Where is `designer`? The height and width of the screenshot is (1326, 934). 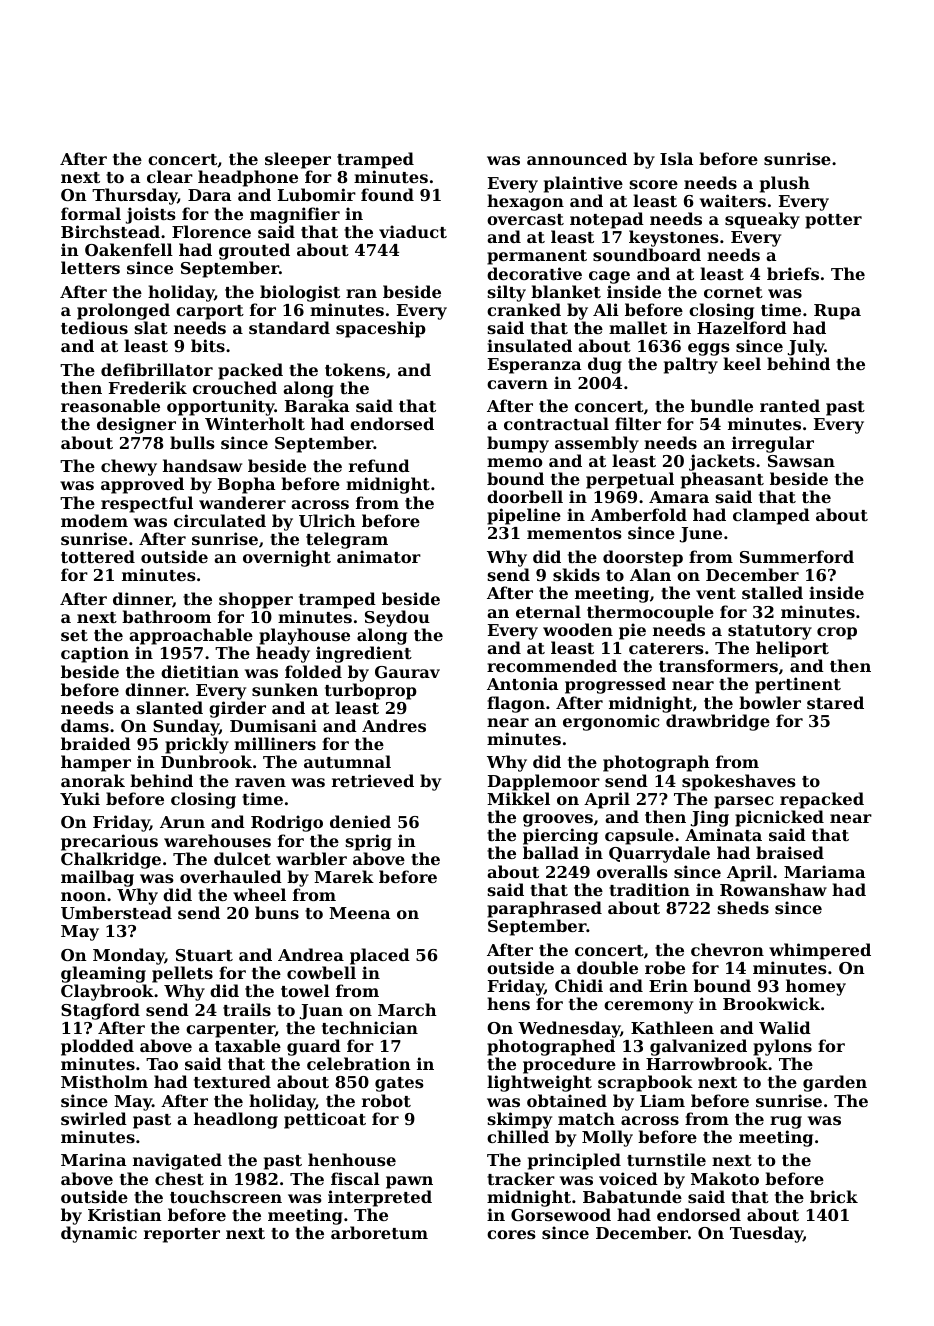
designer is located at coordinates (136, 425).
